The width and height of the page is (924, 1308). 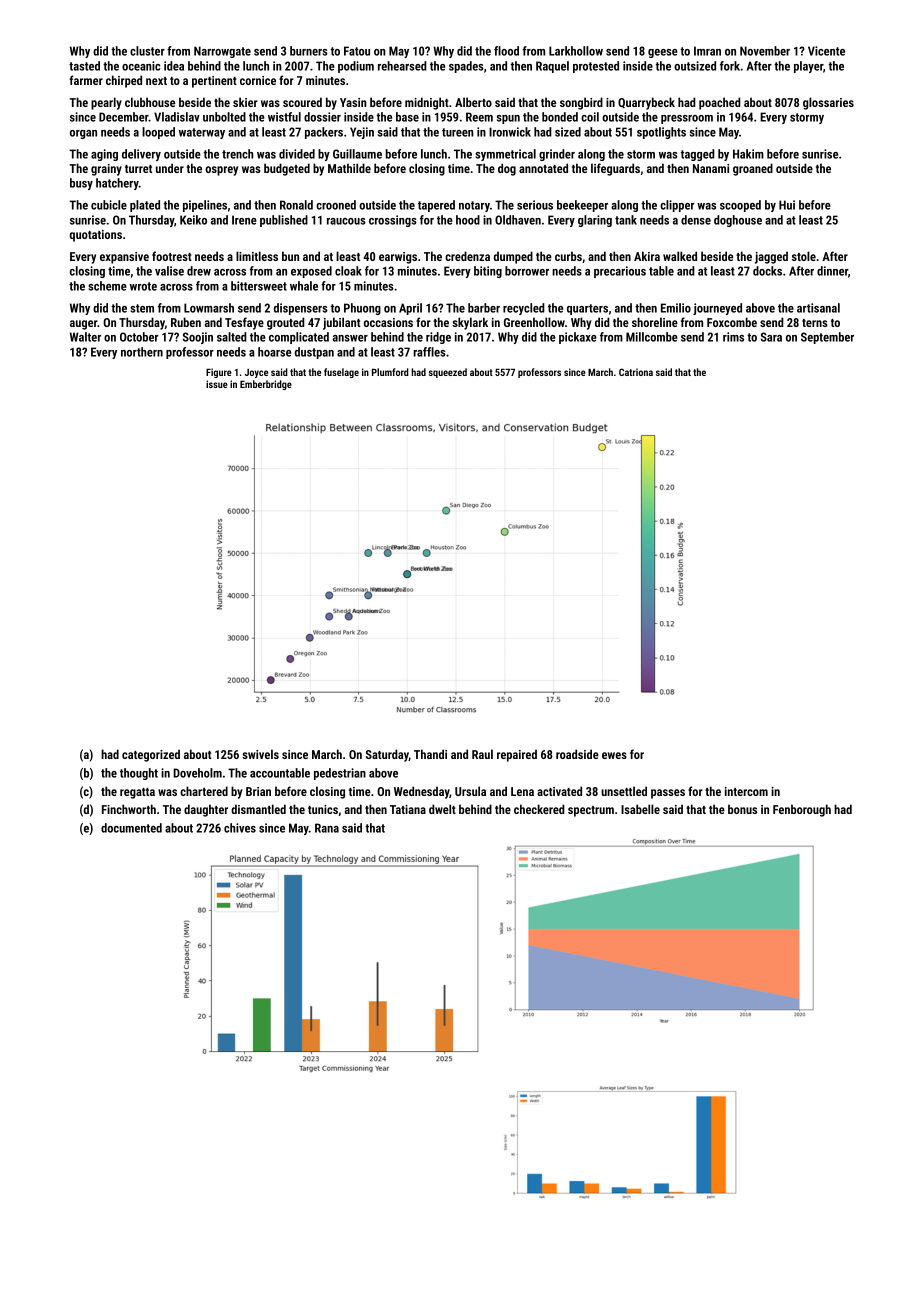 I want to click on Catriona, so click(x=636, y=372).
